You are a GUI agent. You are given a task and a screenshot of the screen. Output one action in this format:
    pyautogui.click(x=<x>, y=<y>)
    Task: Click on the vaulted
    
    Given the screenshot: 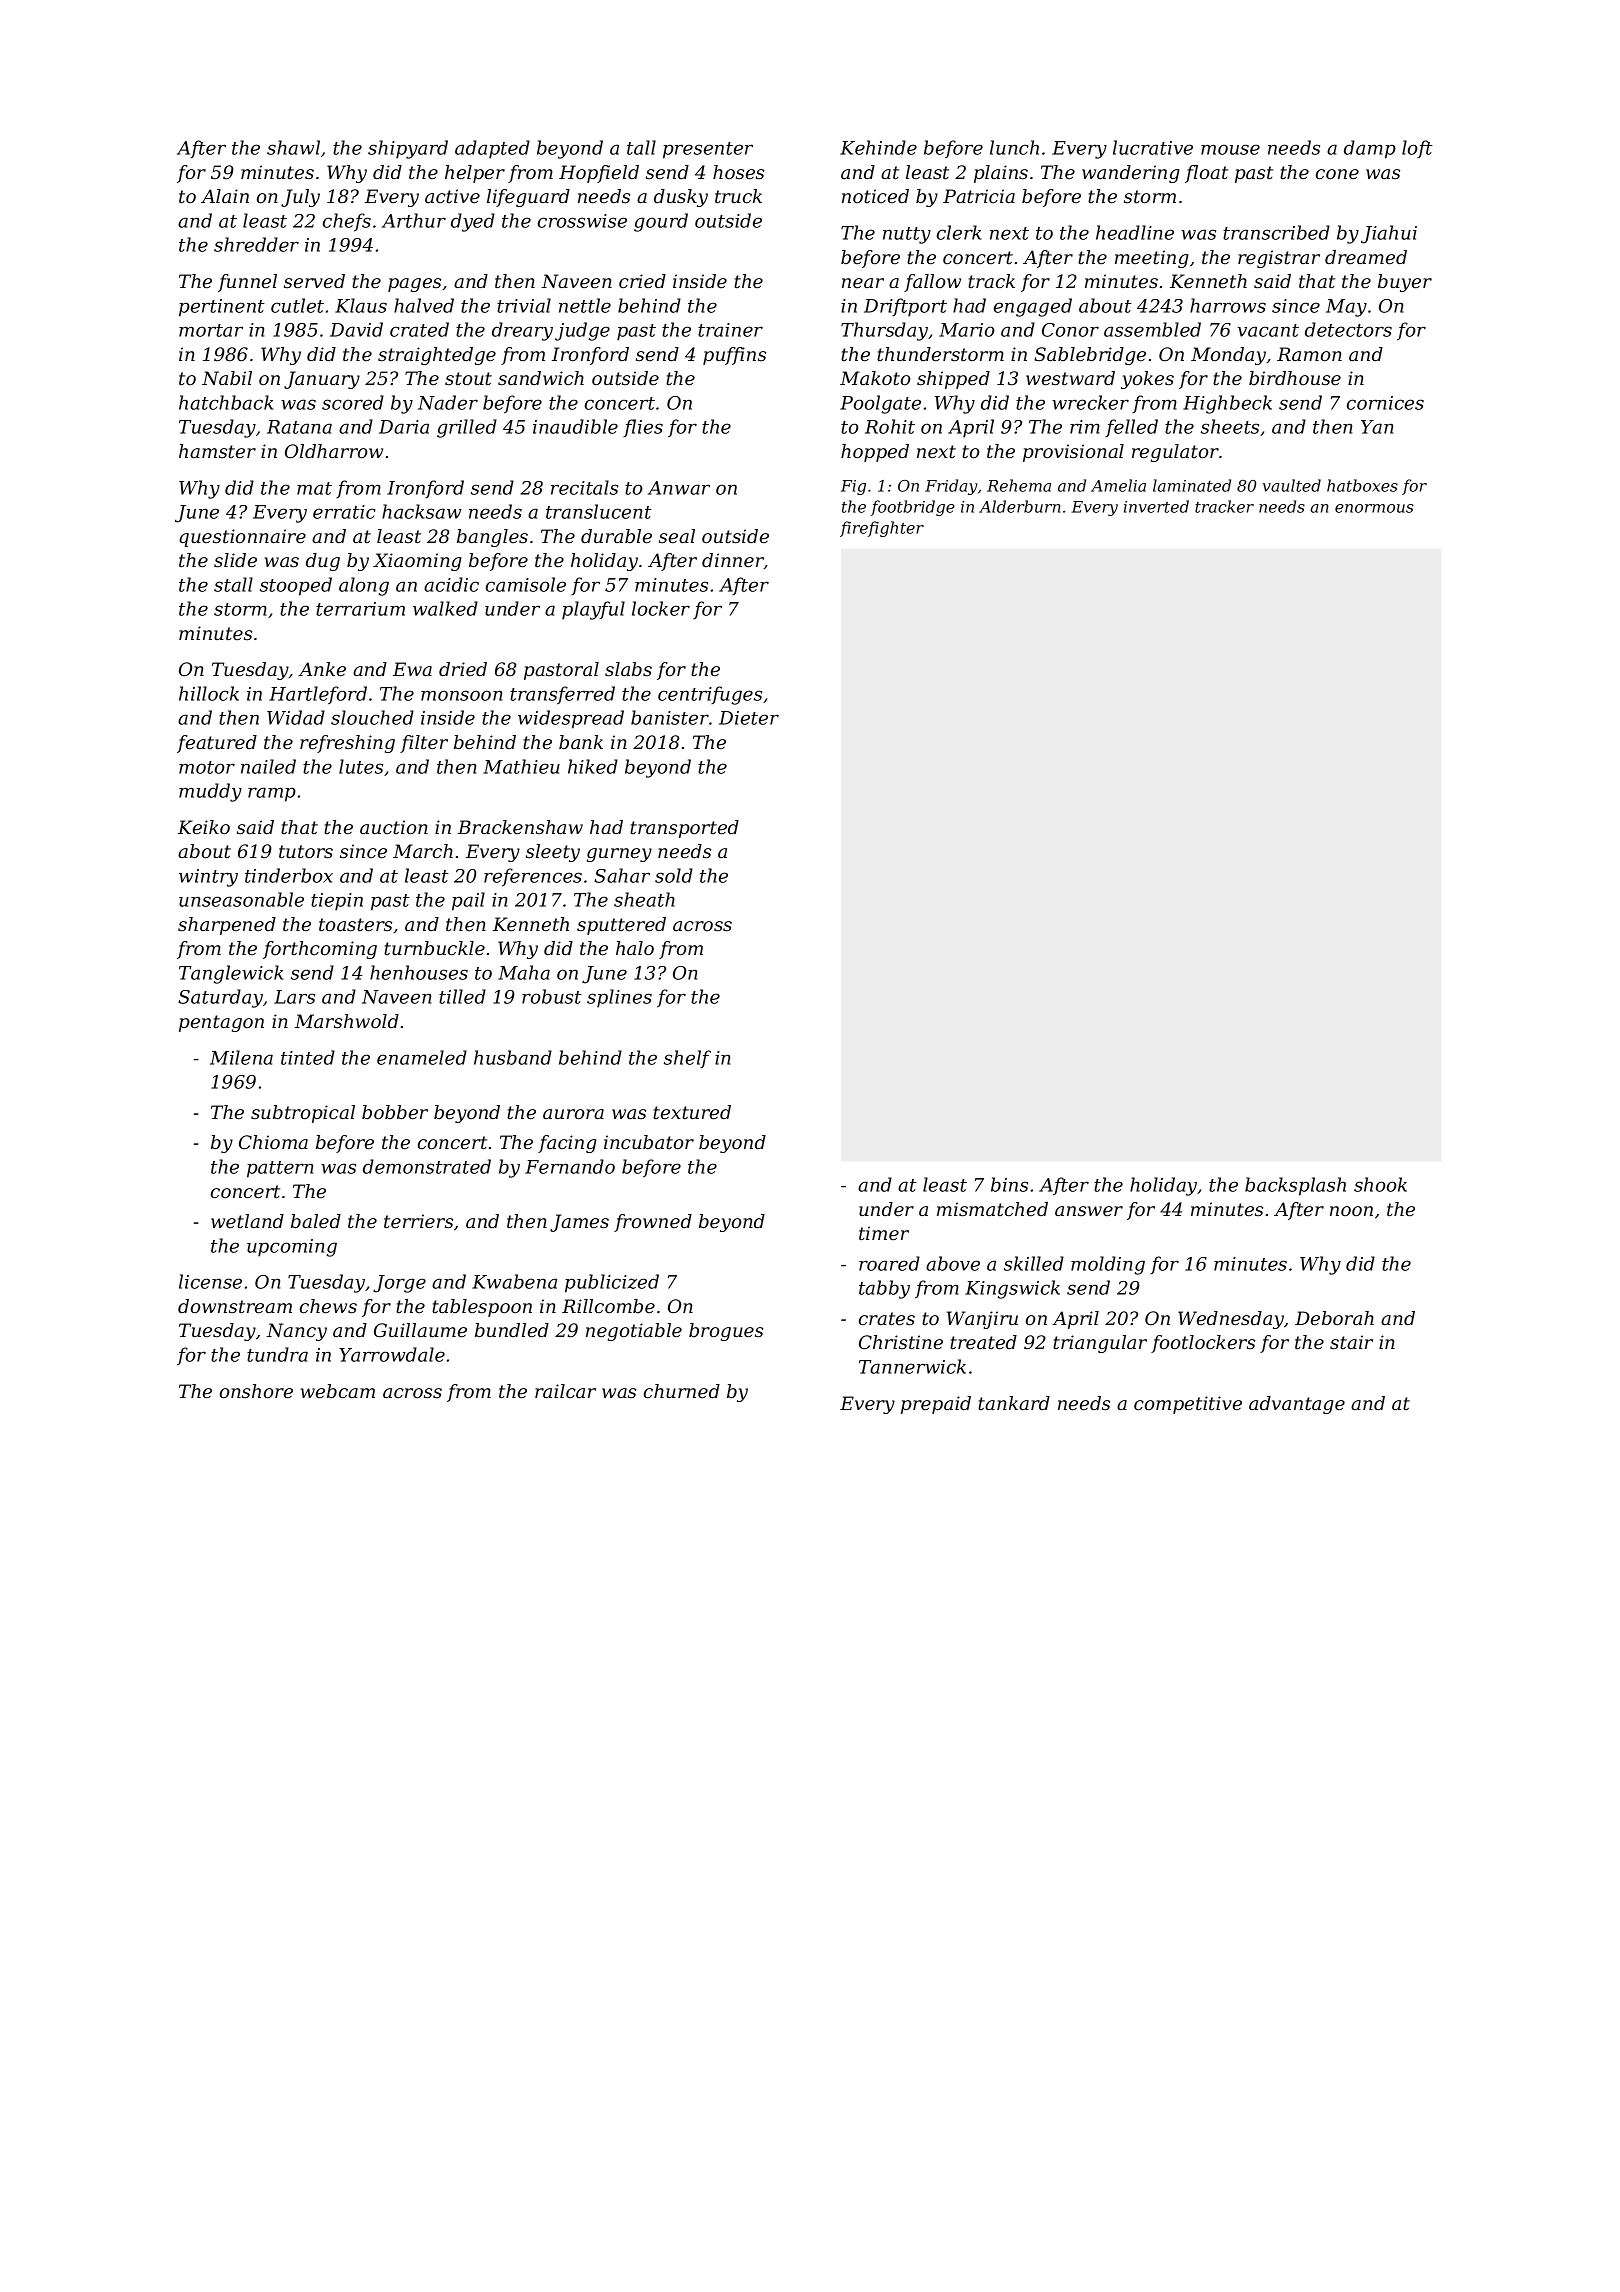 What is the action you would take?
    pyautogui.click(x=1292, y=485)
